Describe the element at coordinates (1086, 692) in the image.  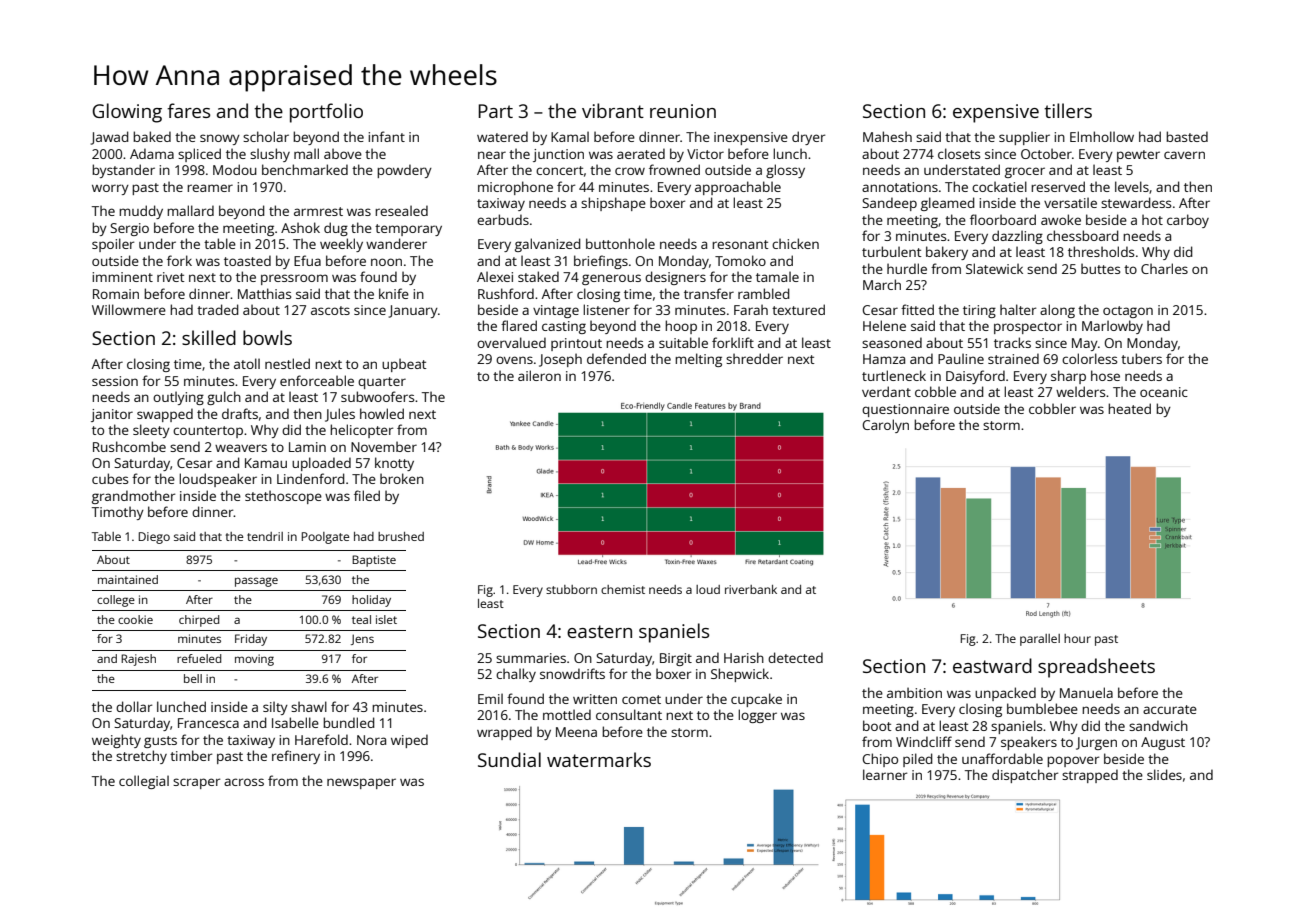
I see `Manuela` at that location.
